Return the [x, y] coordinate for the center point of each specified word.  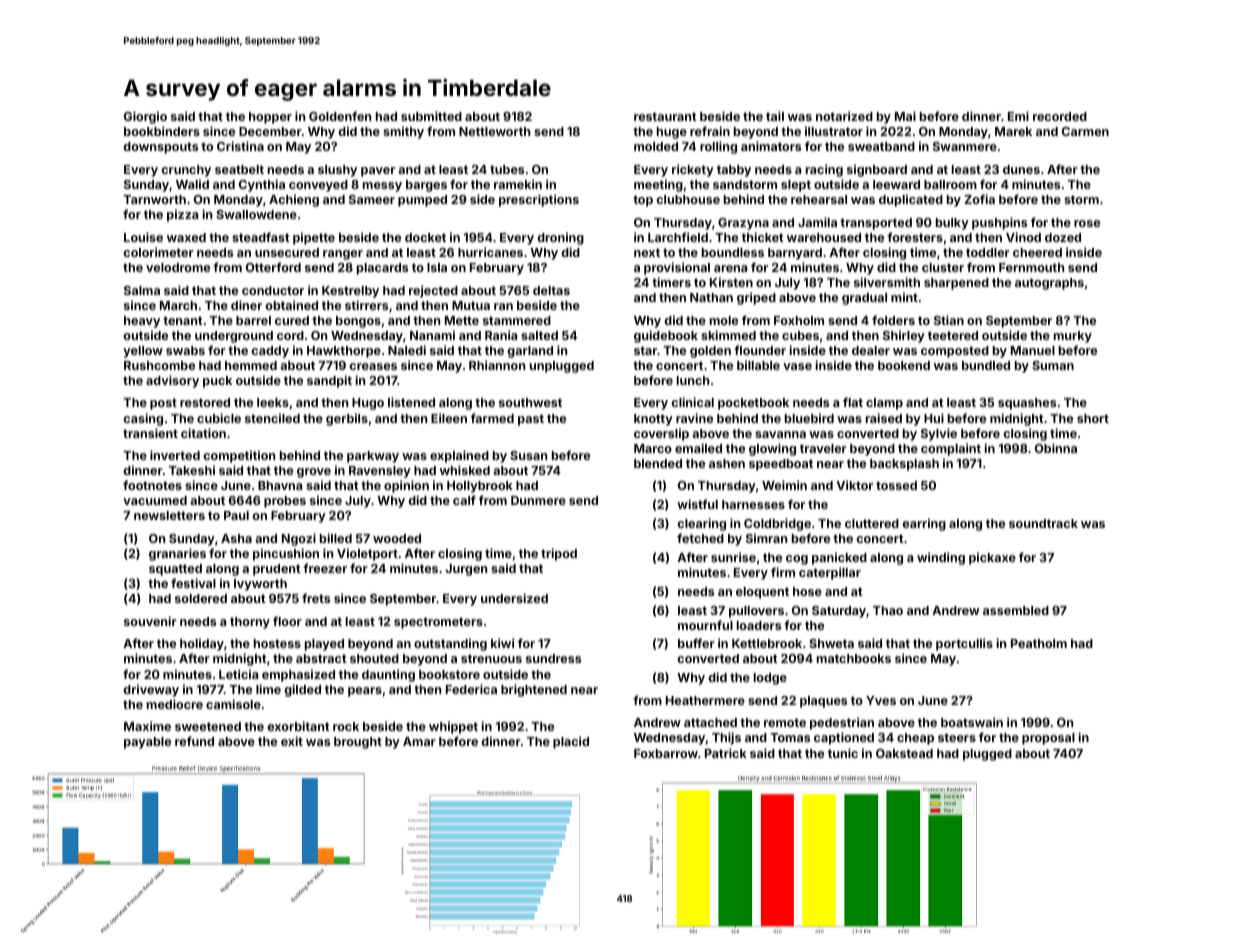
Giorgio [145, 117]
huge [672, 133]
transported [876, 224]
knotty [653, 420]
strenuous [491, 658]
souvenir [150, 621]
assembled [1016, 610]
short [1093, 418]
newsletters [169, 515]
